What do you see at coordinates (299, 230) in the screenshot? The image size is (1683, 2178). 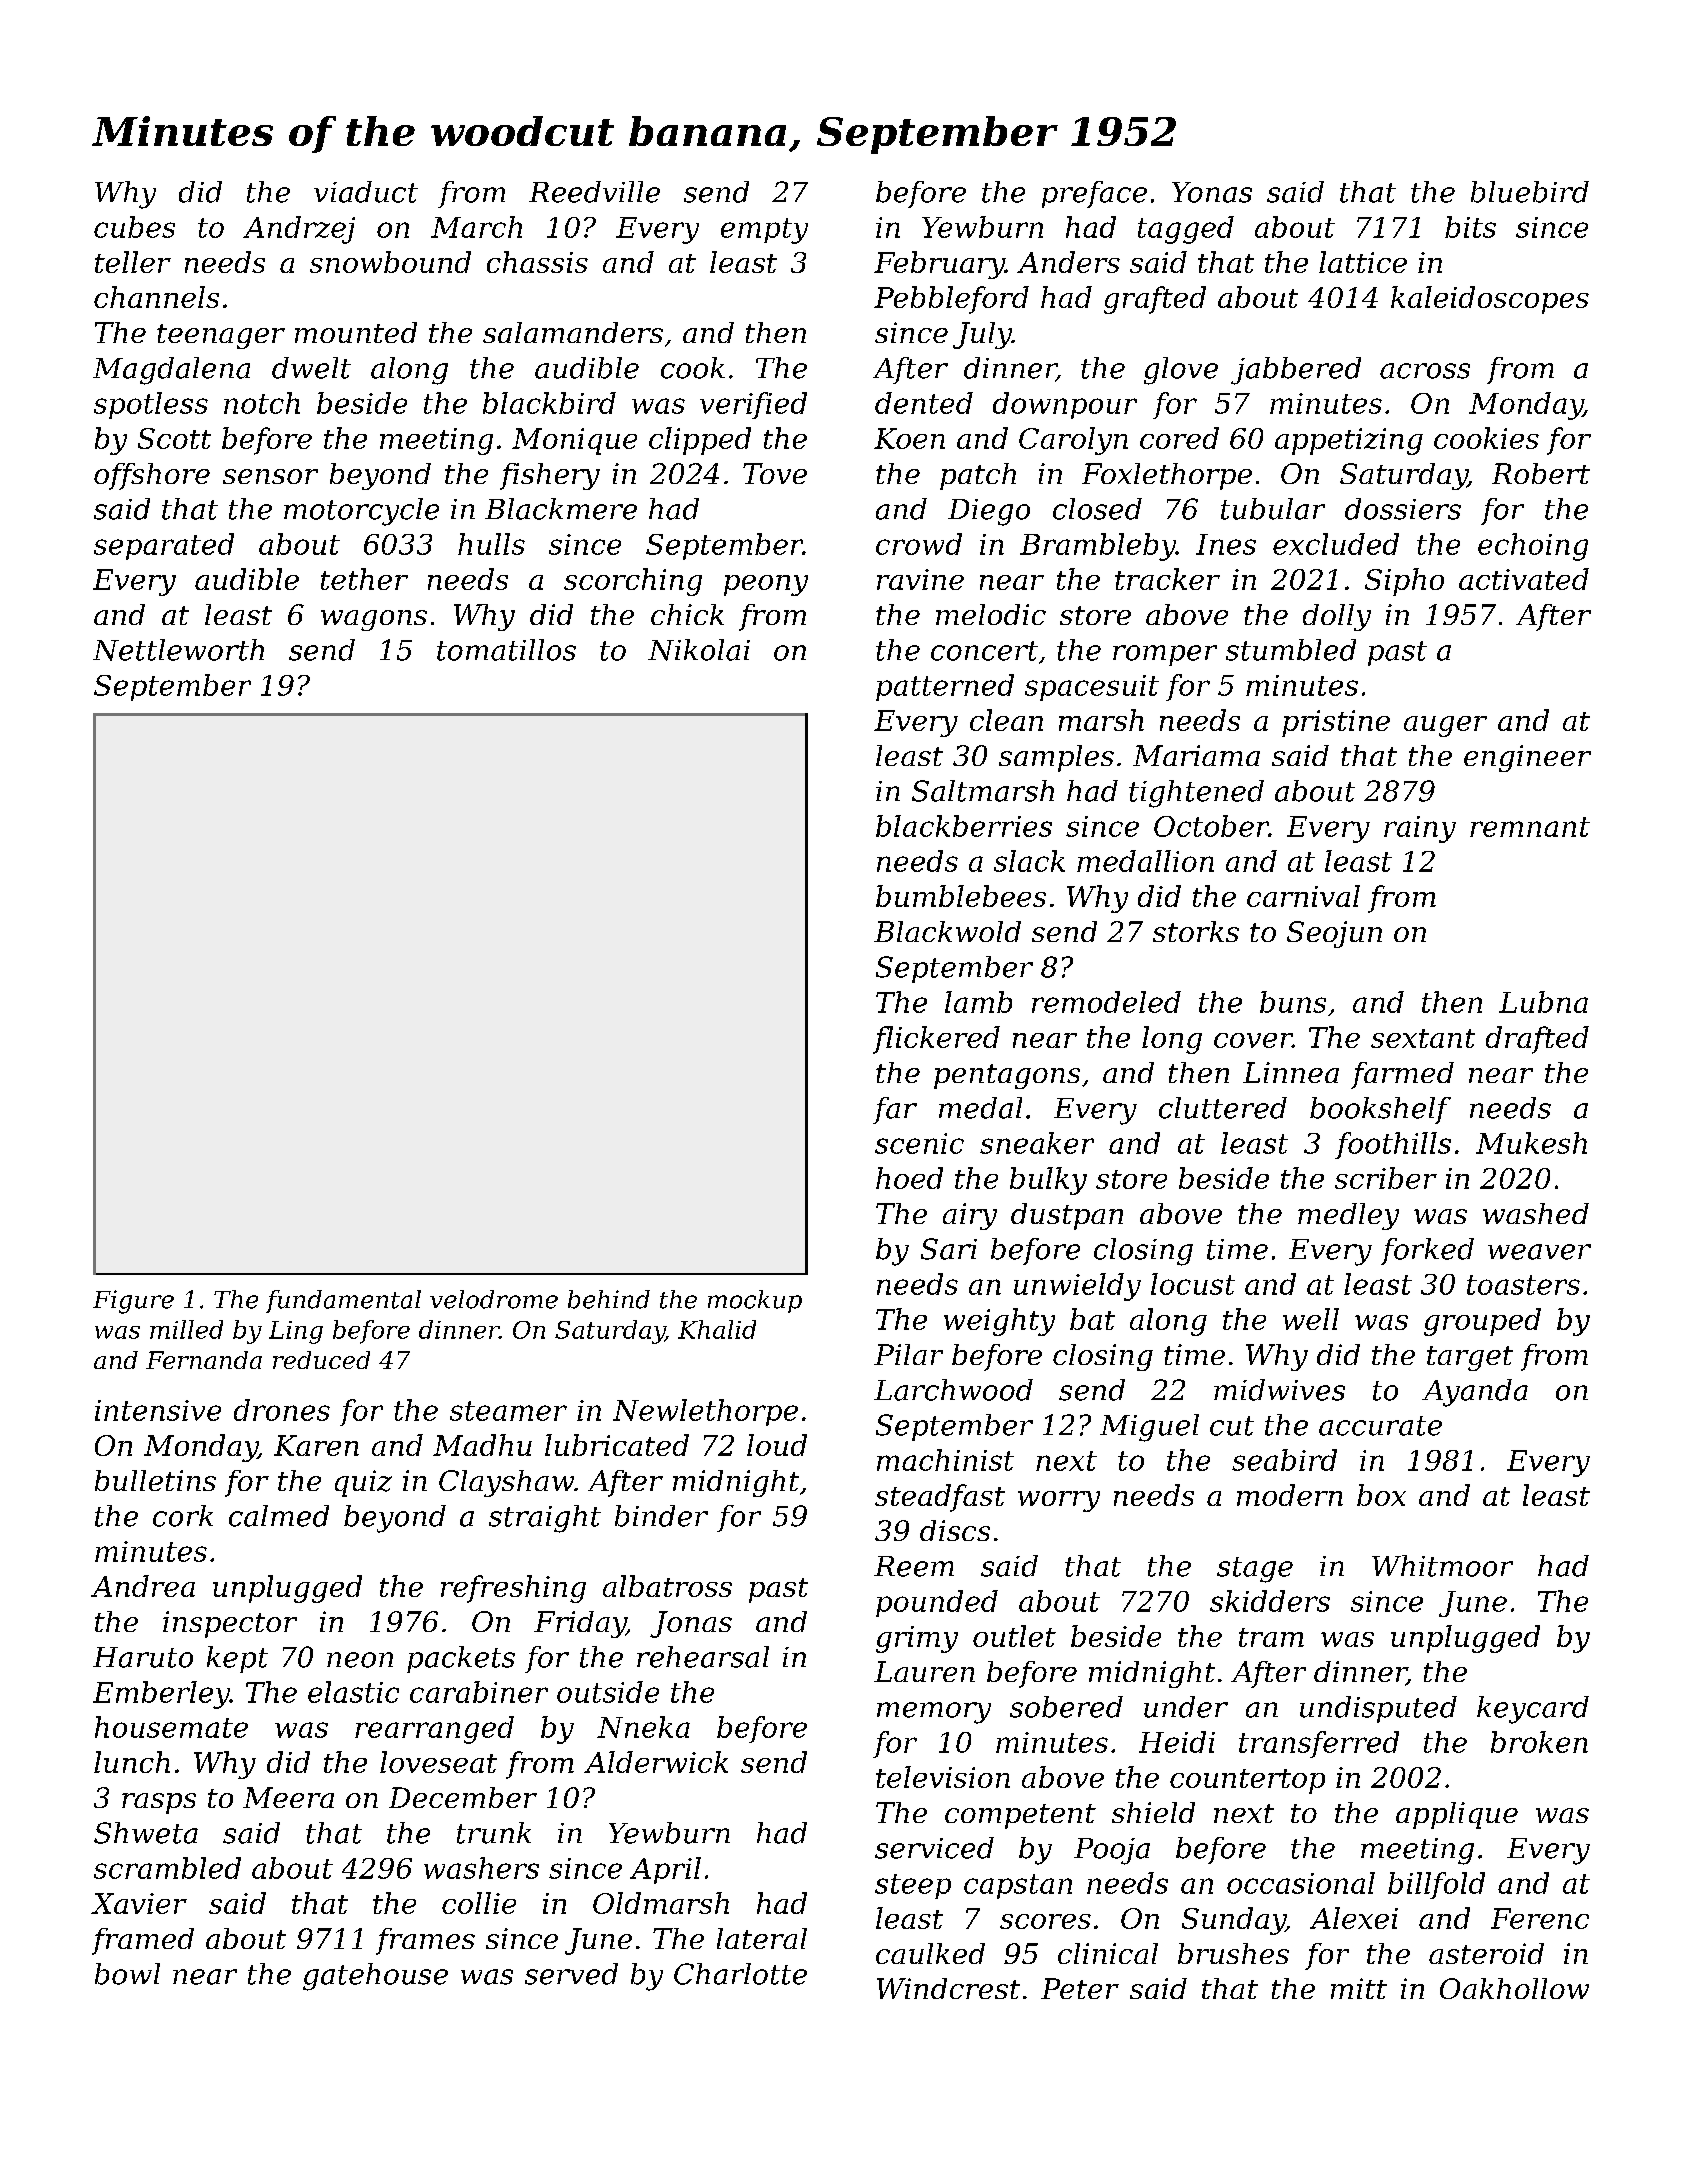 I see `Andrzej` at bounding box center [299, 230].
